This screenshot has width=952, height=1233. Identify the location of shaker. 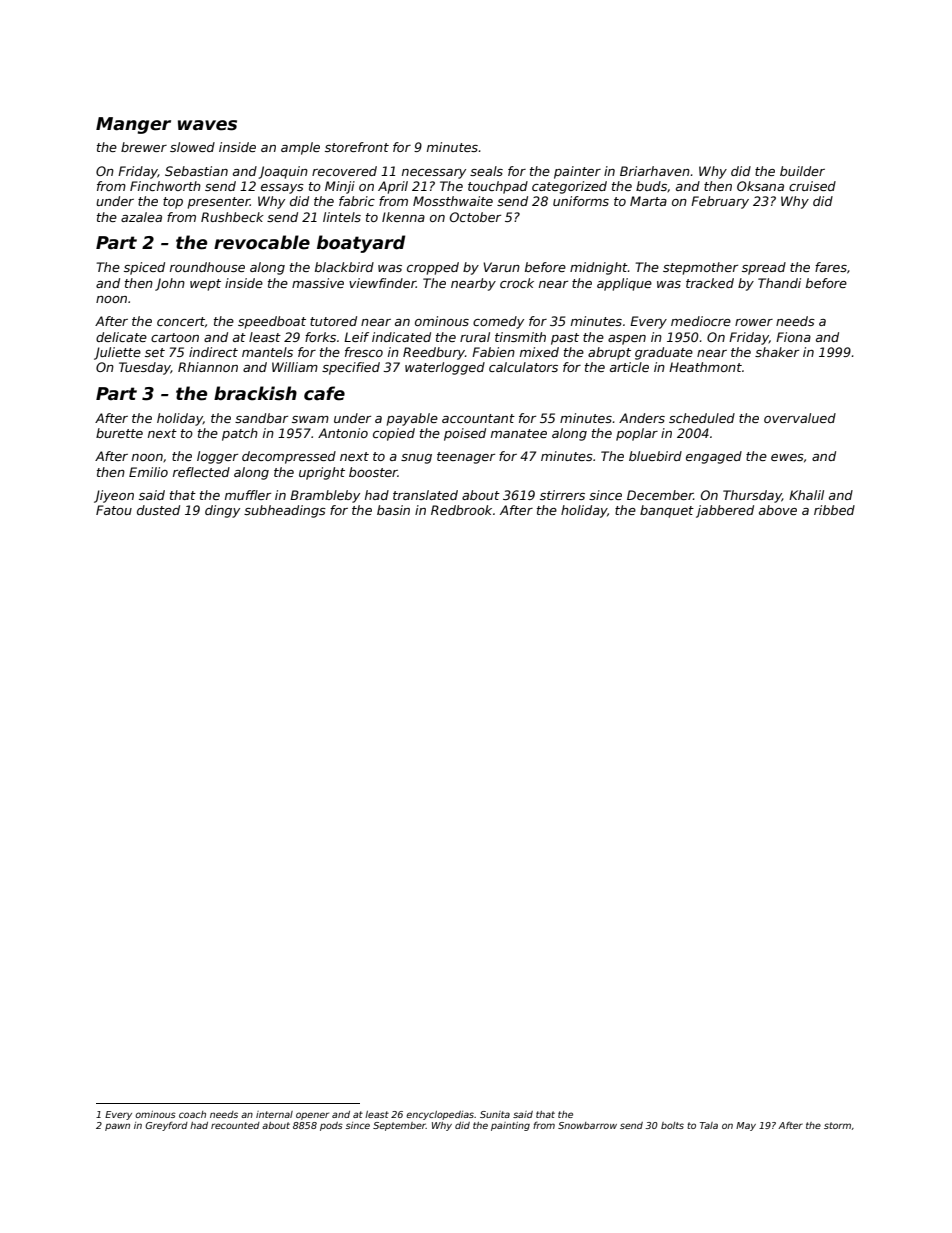
(777, 352).
